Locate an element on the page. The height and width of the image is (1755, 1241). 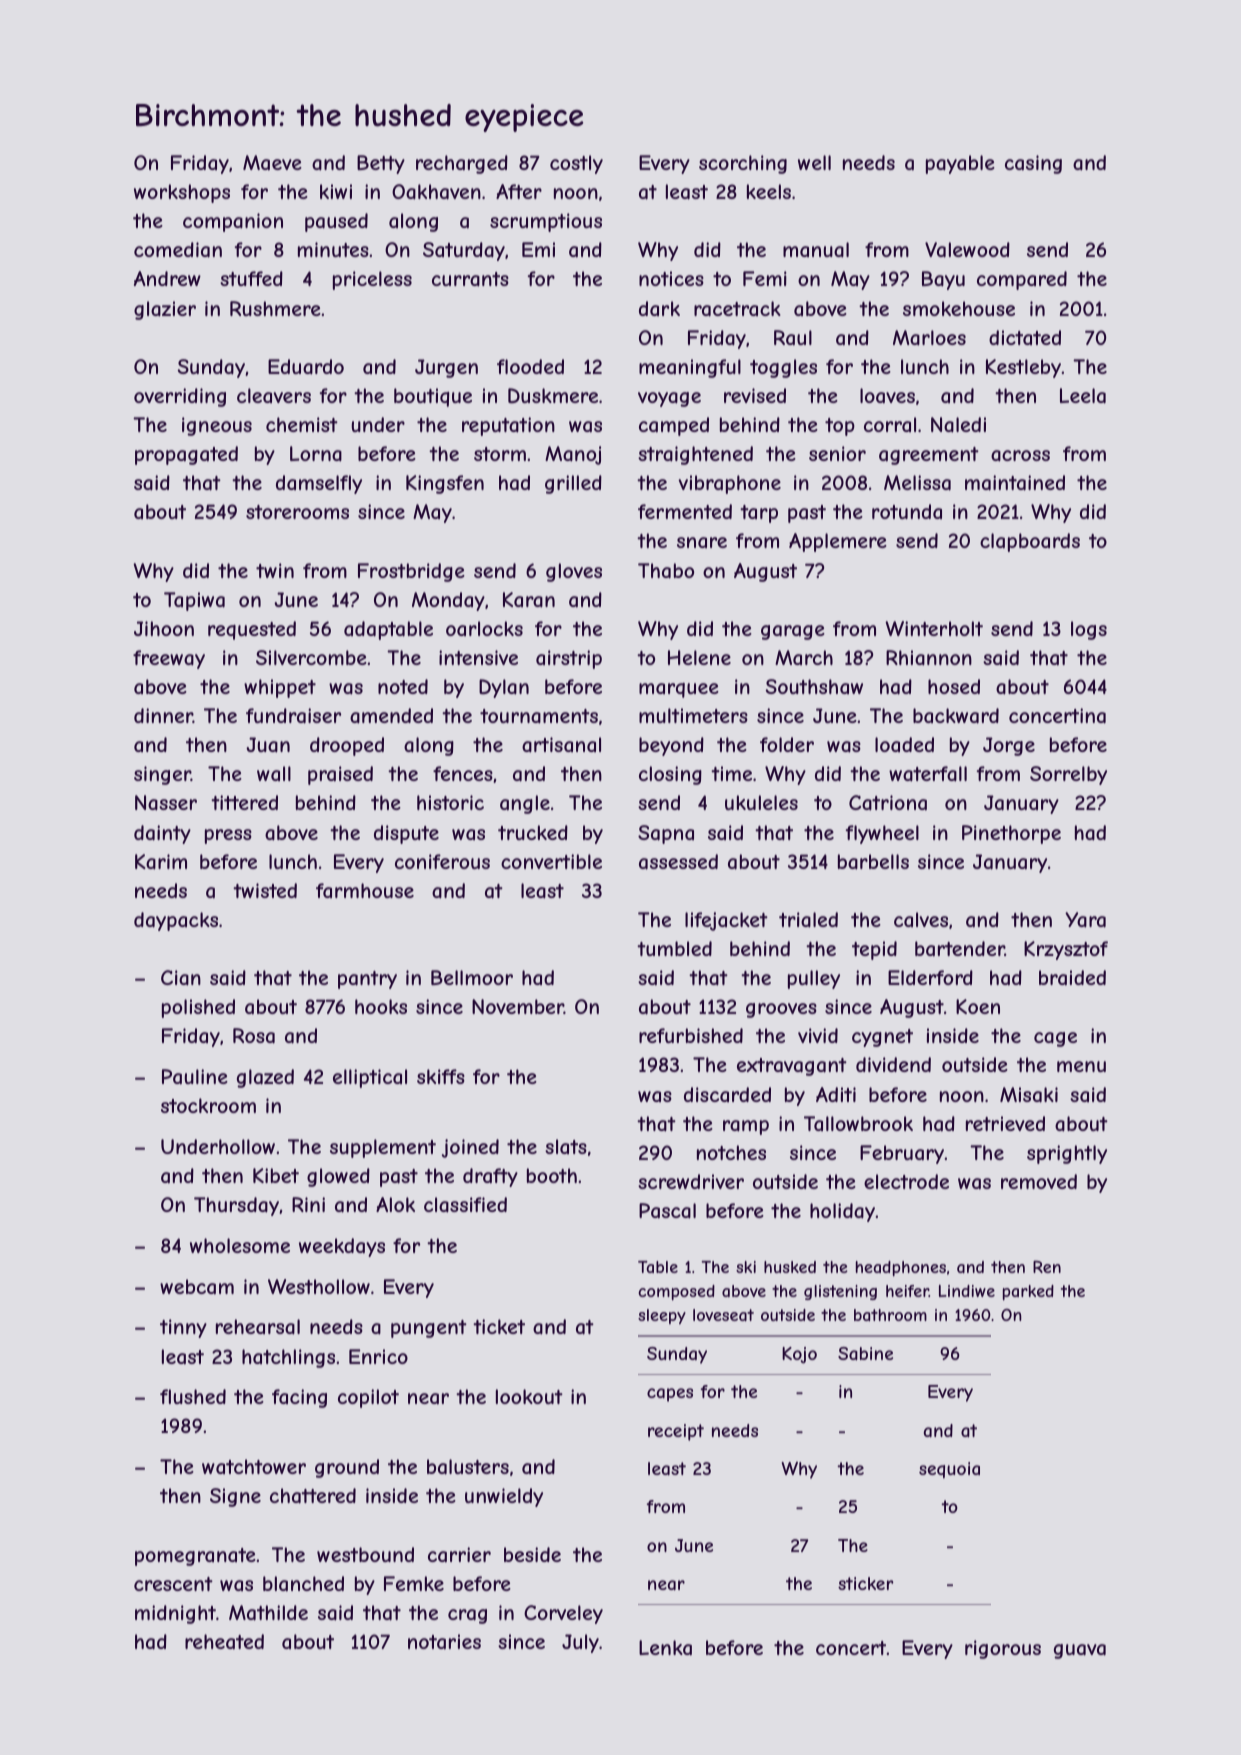
cleavers is located at coordinates (274, 395).
